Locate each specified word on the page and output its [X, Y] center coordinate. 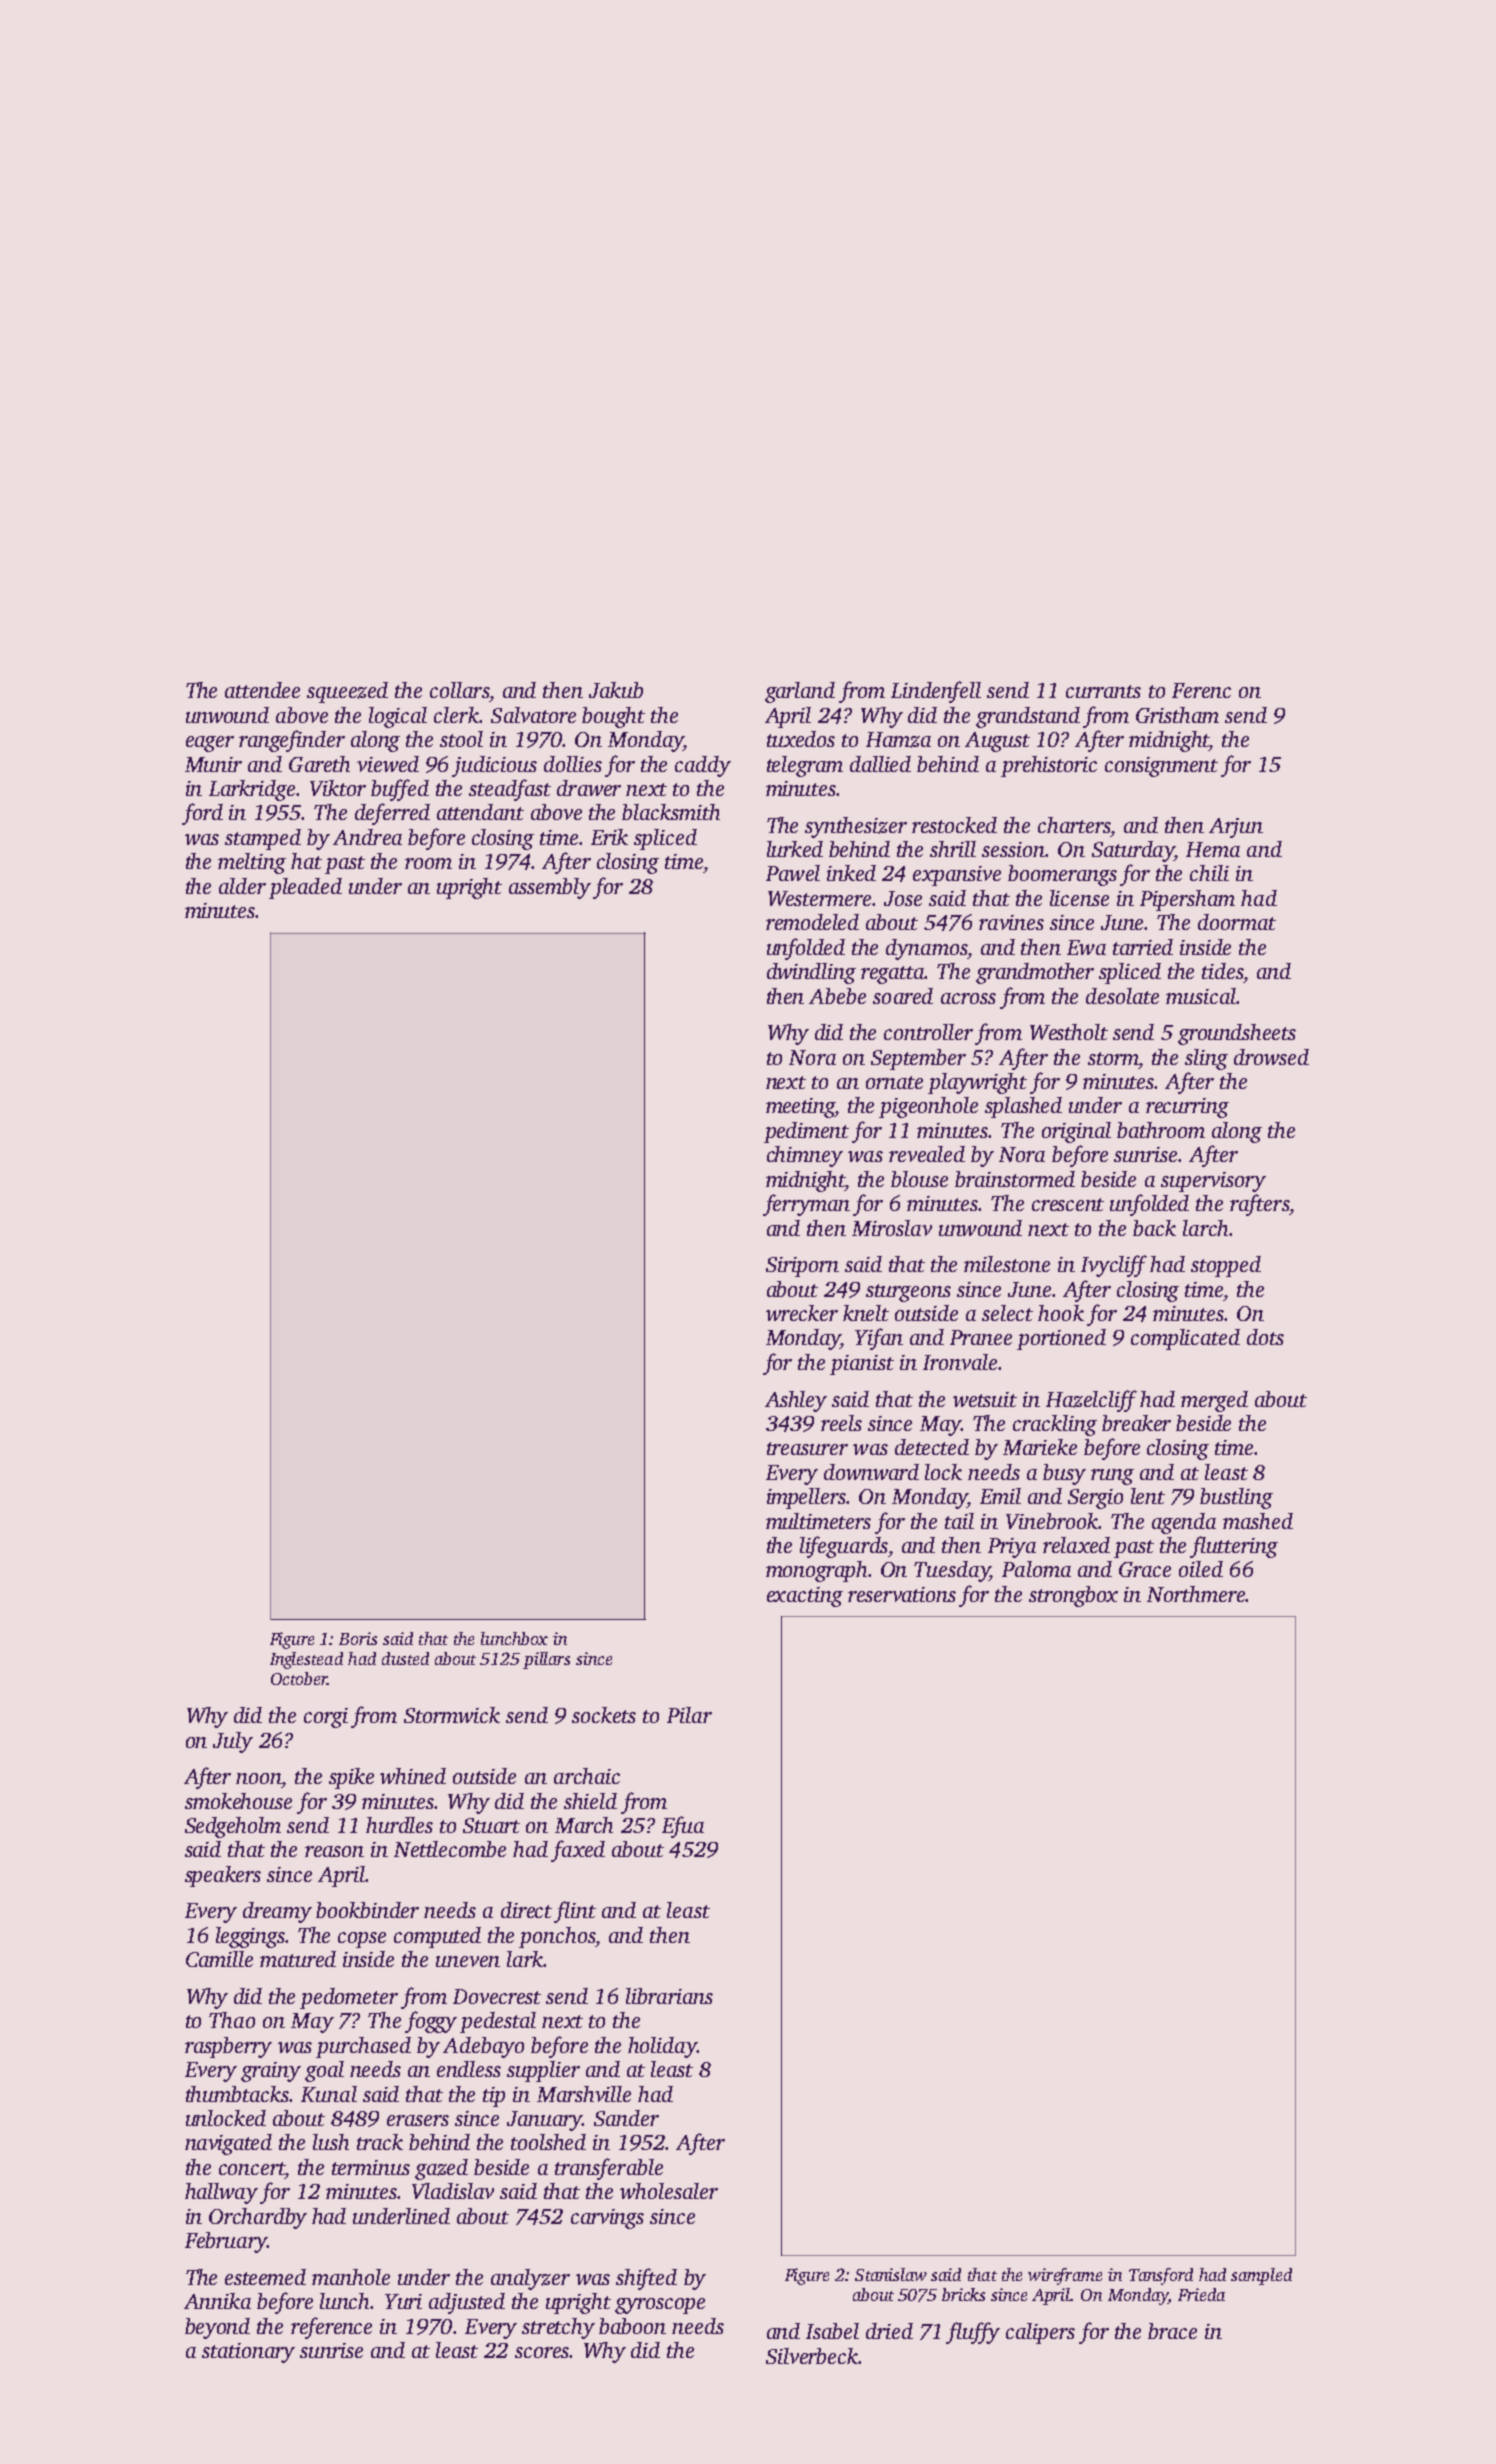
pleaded [305, 888]
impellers [807, 1498]
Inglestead [306, 1660]
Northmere [1196, 1594]
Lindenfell [936, 692]
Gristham [1177, 715]
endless [469, 2069]
